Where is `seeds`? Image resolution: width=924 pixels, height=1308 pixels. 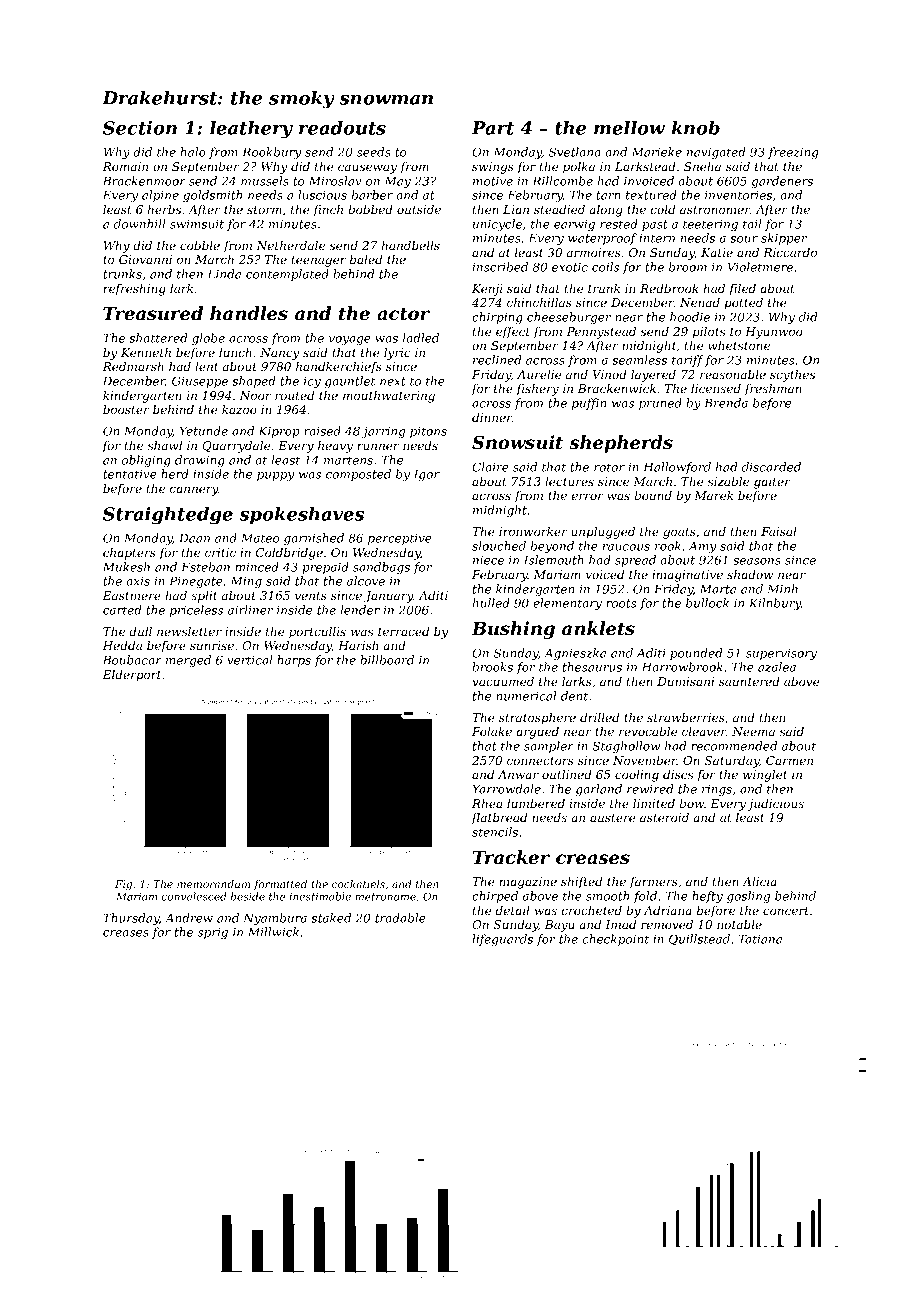
seeds is located at coordinates (374, 152).
